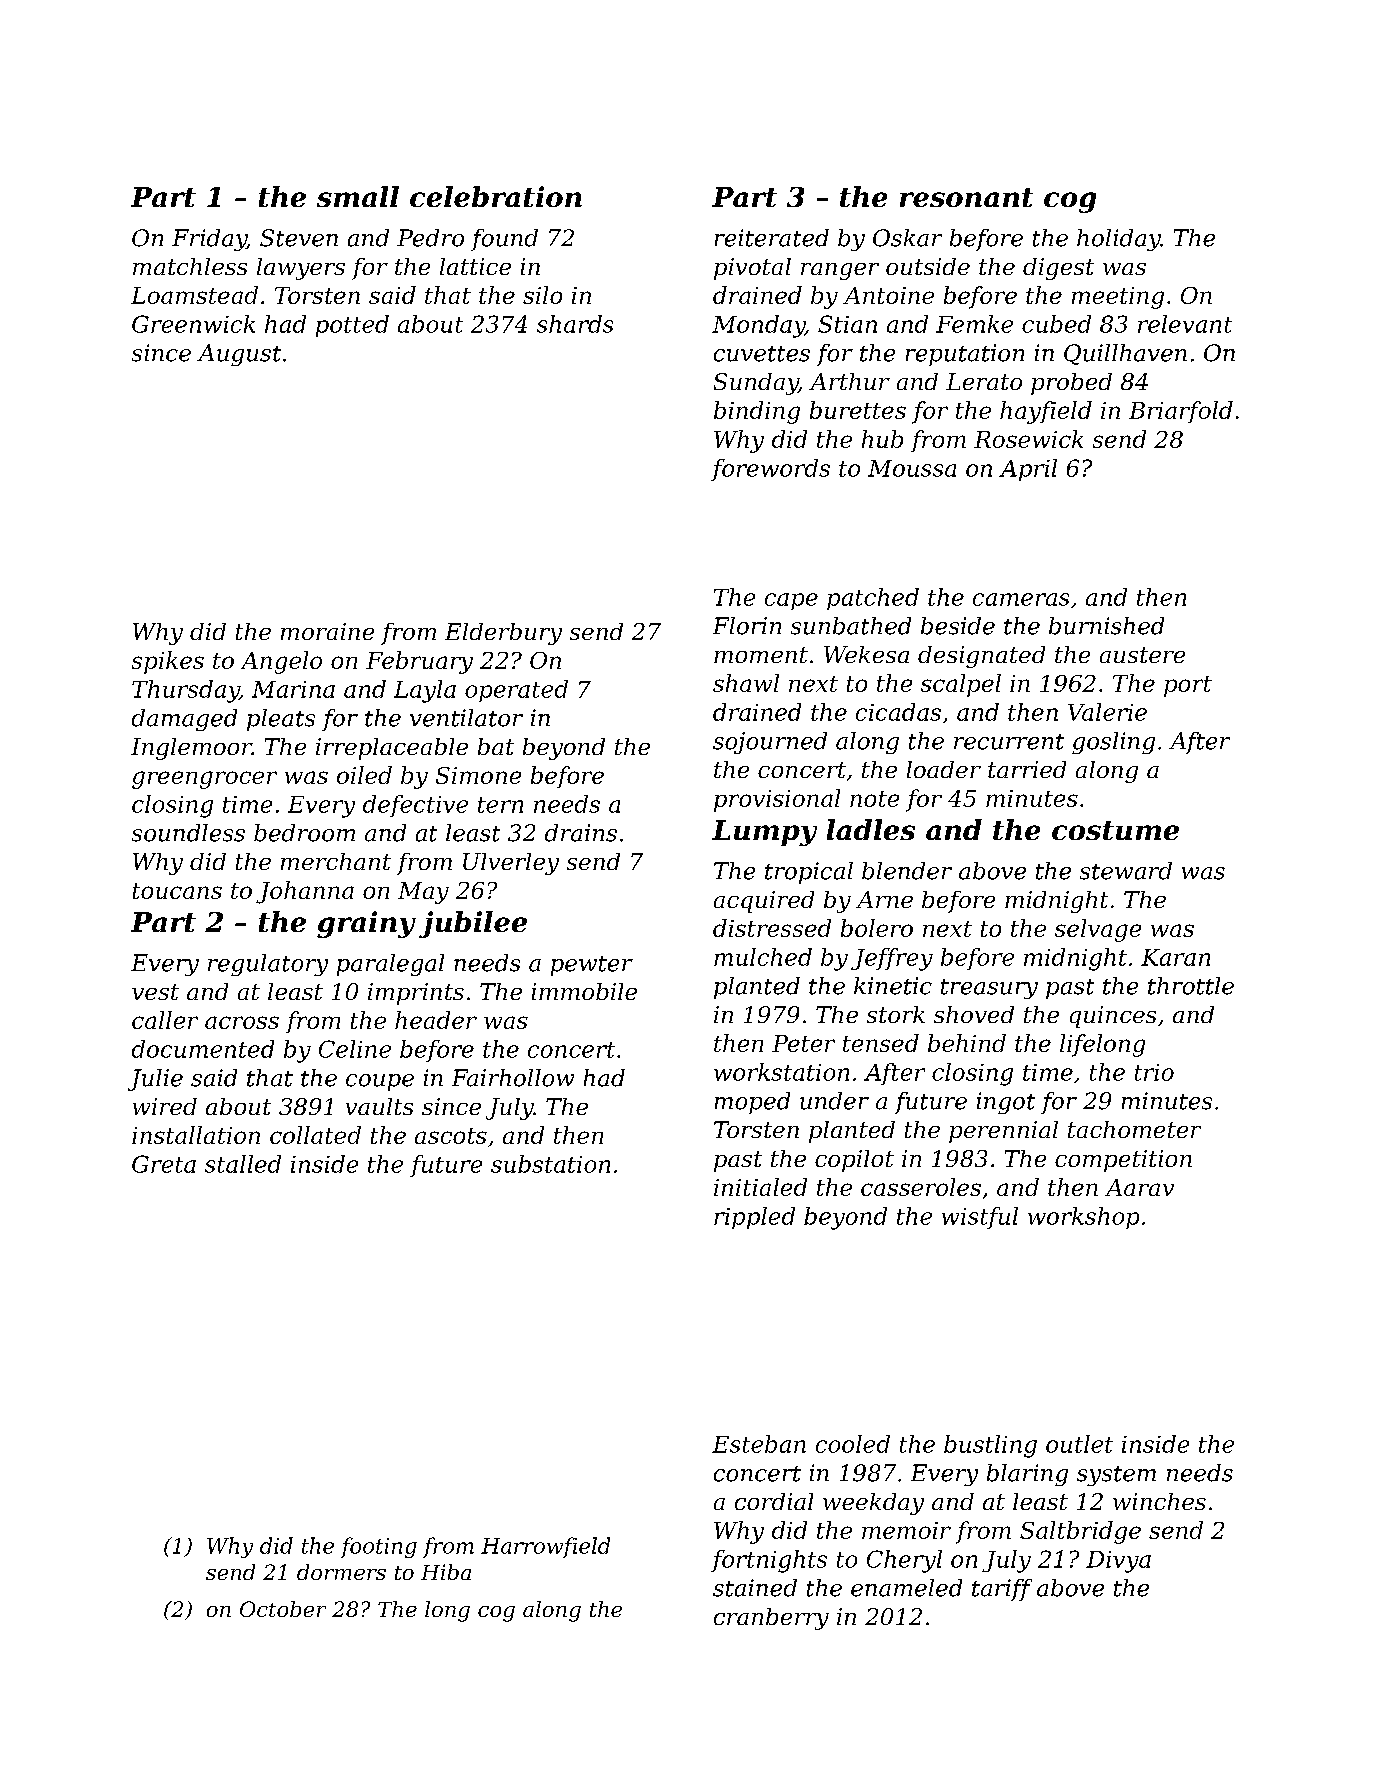 The width and height of the document is (1374, 1778). Describe the element at coordinates (769, 1561) in the document. I see `fortnights` at that location.
